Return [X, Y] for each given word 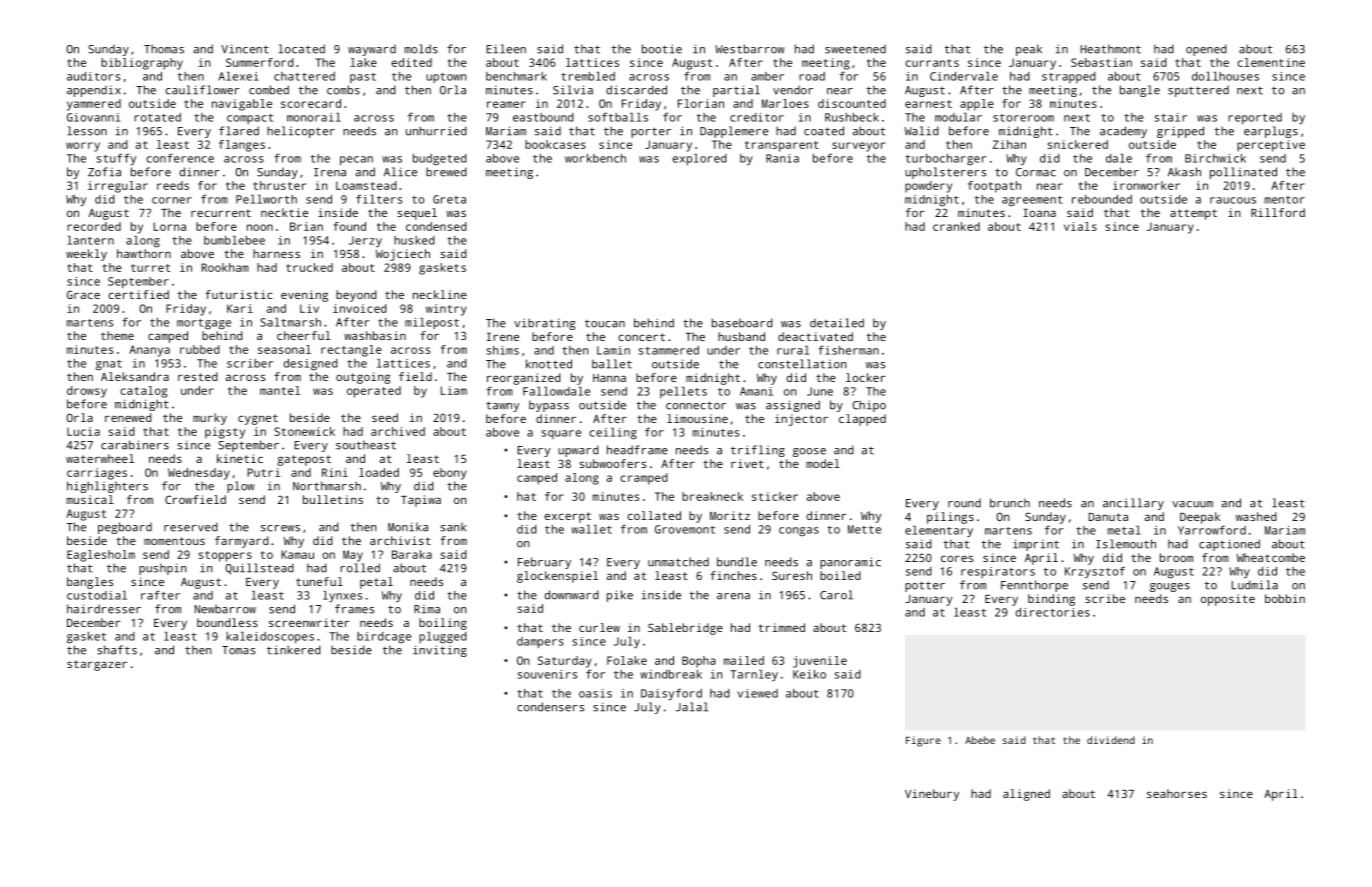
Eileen [506, 49]
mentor [1285, 200]
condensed [436, 226]
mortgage [204, 324]
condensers [550, 707]
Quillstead [259, 568]
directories [1053, 612]
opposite [1228, 600]
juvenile [820, 662]
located [302, 49]
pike [620, 596]
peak [1029, 50]
